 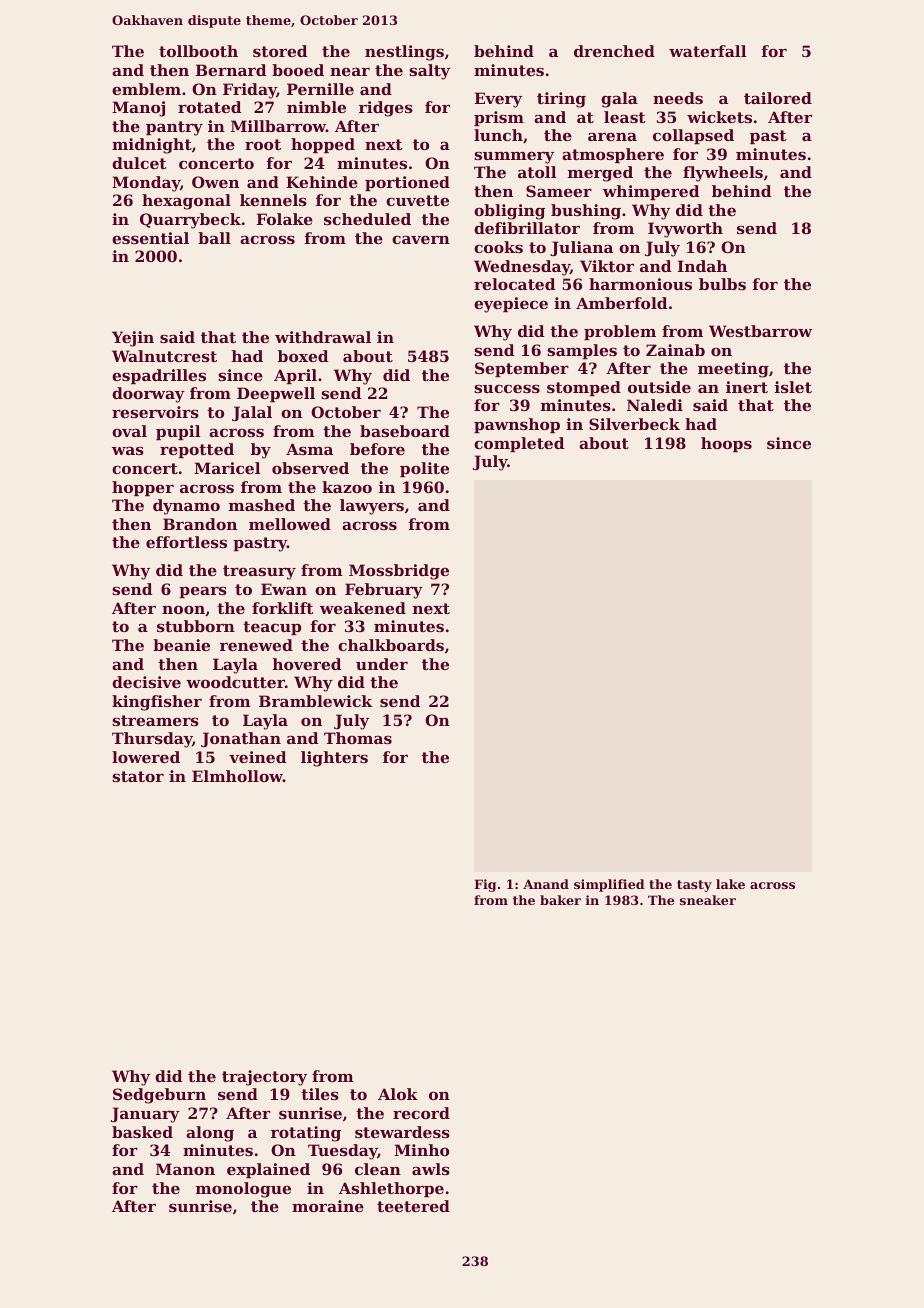 I want to click on Fig, so click(x=485, y=885).
